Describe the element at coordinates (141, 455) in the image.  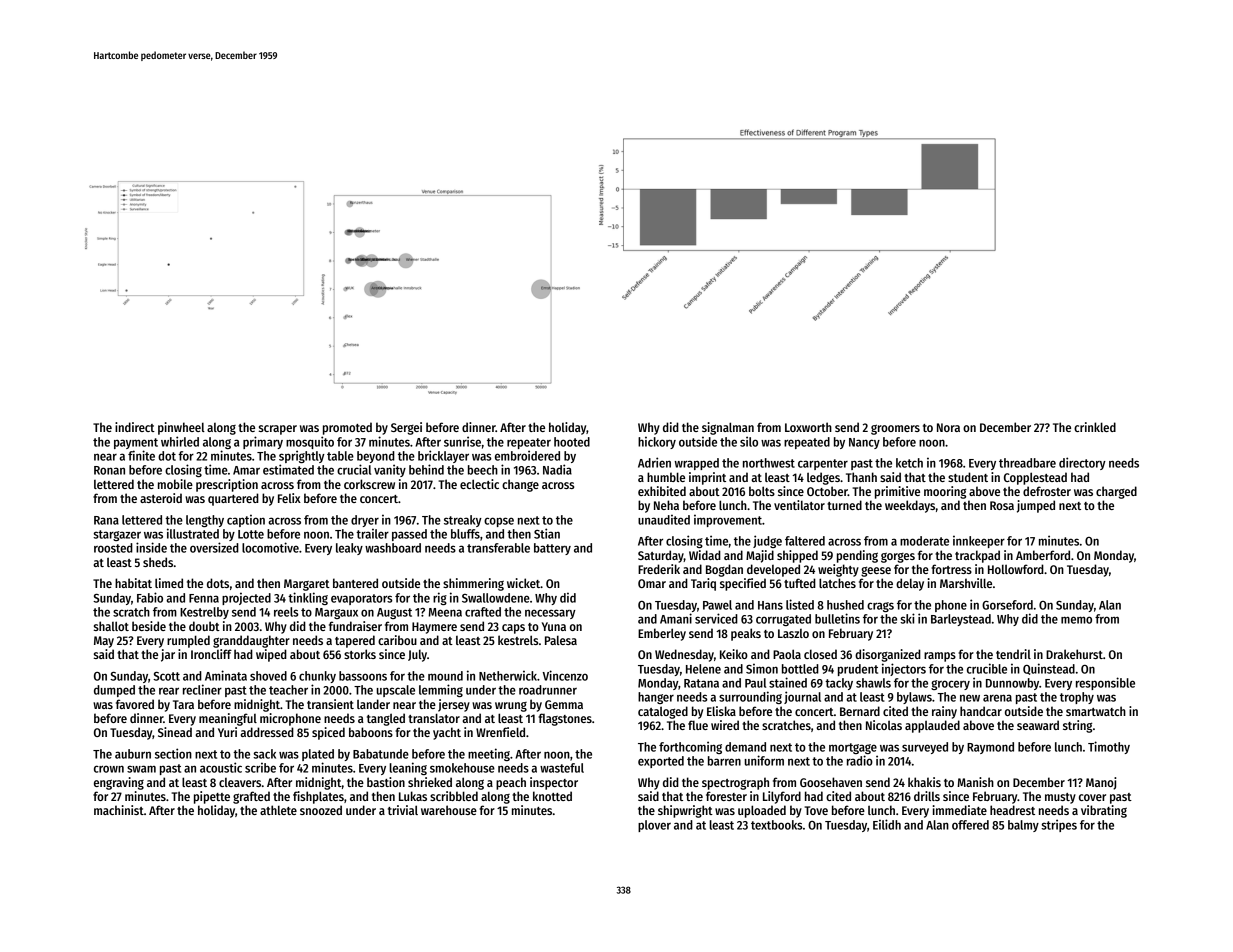
I see `finite` at that location.
